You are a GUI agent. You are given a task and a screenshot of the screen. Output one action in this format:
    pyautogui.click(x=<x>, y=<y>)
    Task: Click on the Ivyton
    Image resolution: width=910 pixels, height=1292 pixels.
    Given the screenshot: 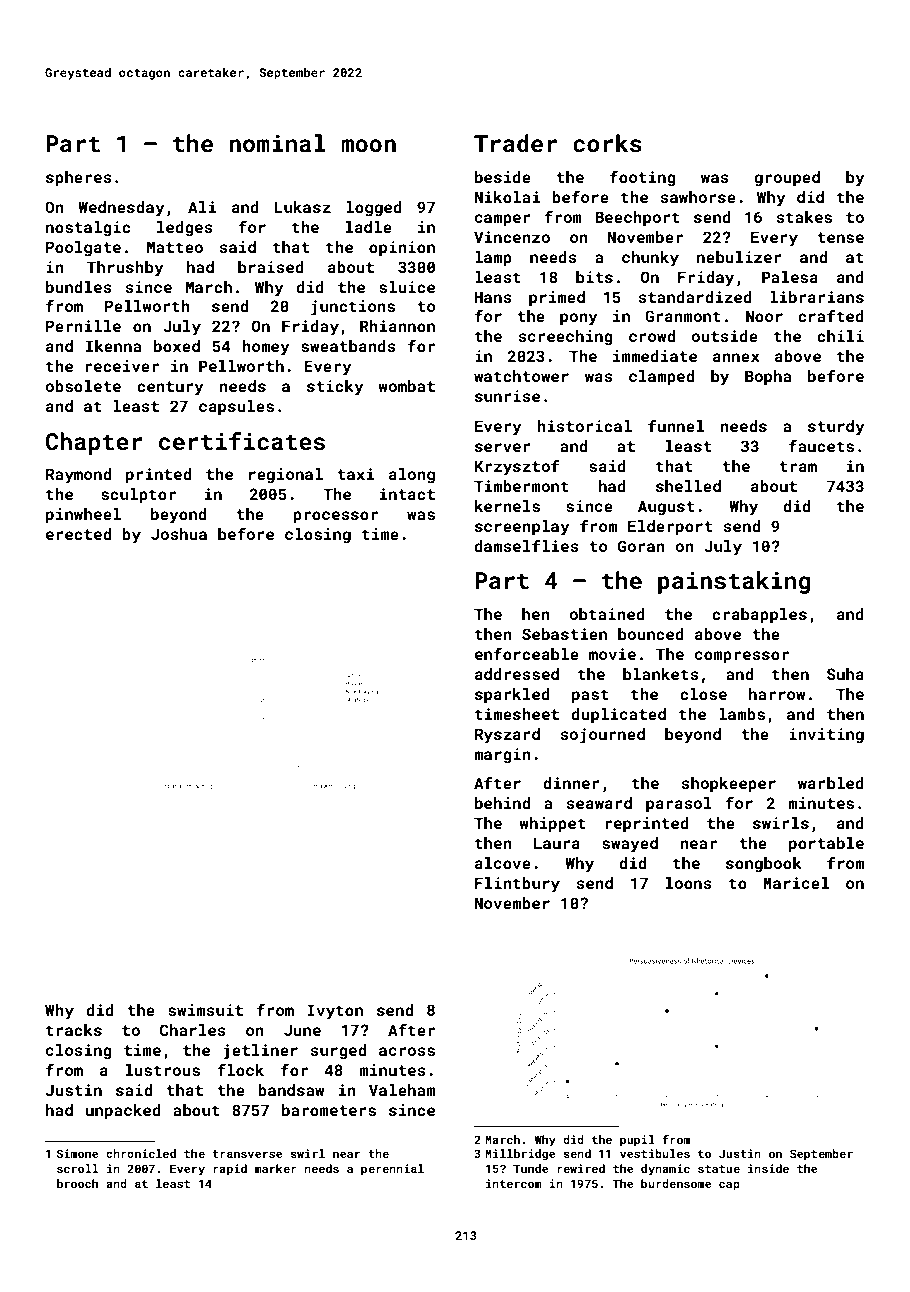 What is the action you would take?
    pyautogui.click(x=335, y=1012)
